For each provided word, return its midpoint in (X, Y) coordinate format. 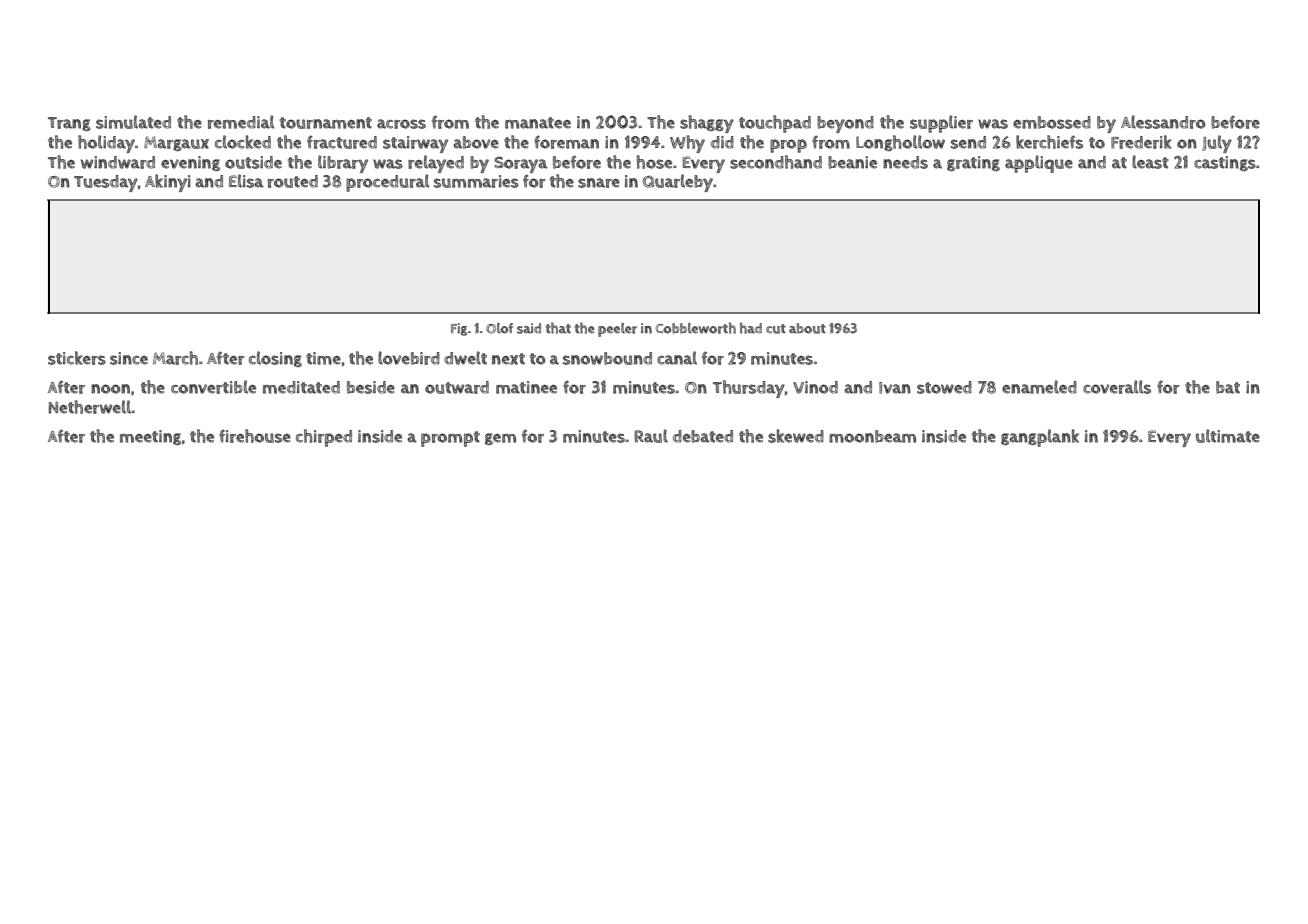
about (807, 328)
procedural (387, 183)
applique (1039, 164)
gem (500, 439)
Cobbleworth (696, 328)
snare (599, 183)
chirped (324, 438)
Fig (459, 329)
